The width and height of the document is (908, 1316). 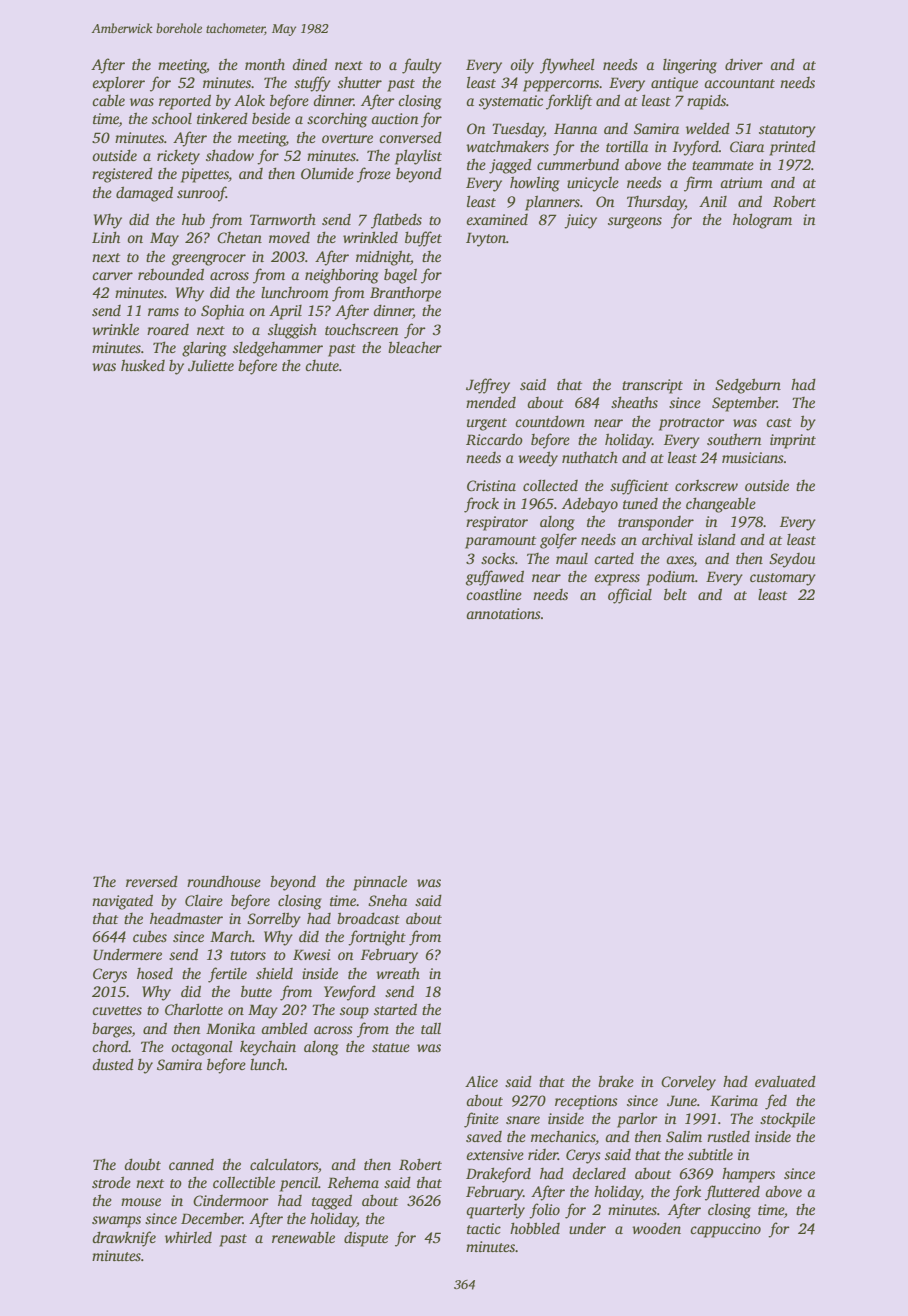 What do you see at coordinates (398, 973) in the document?
I see `wreath` at bounding box center [398, 973].
